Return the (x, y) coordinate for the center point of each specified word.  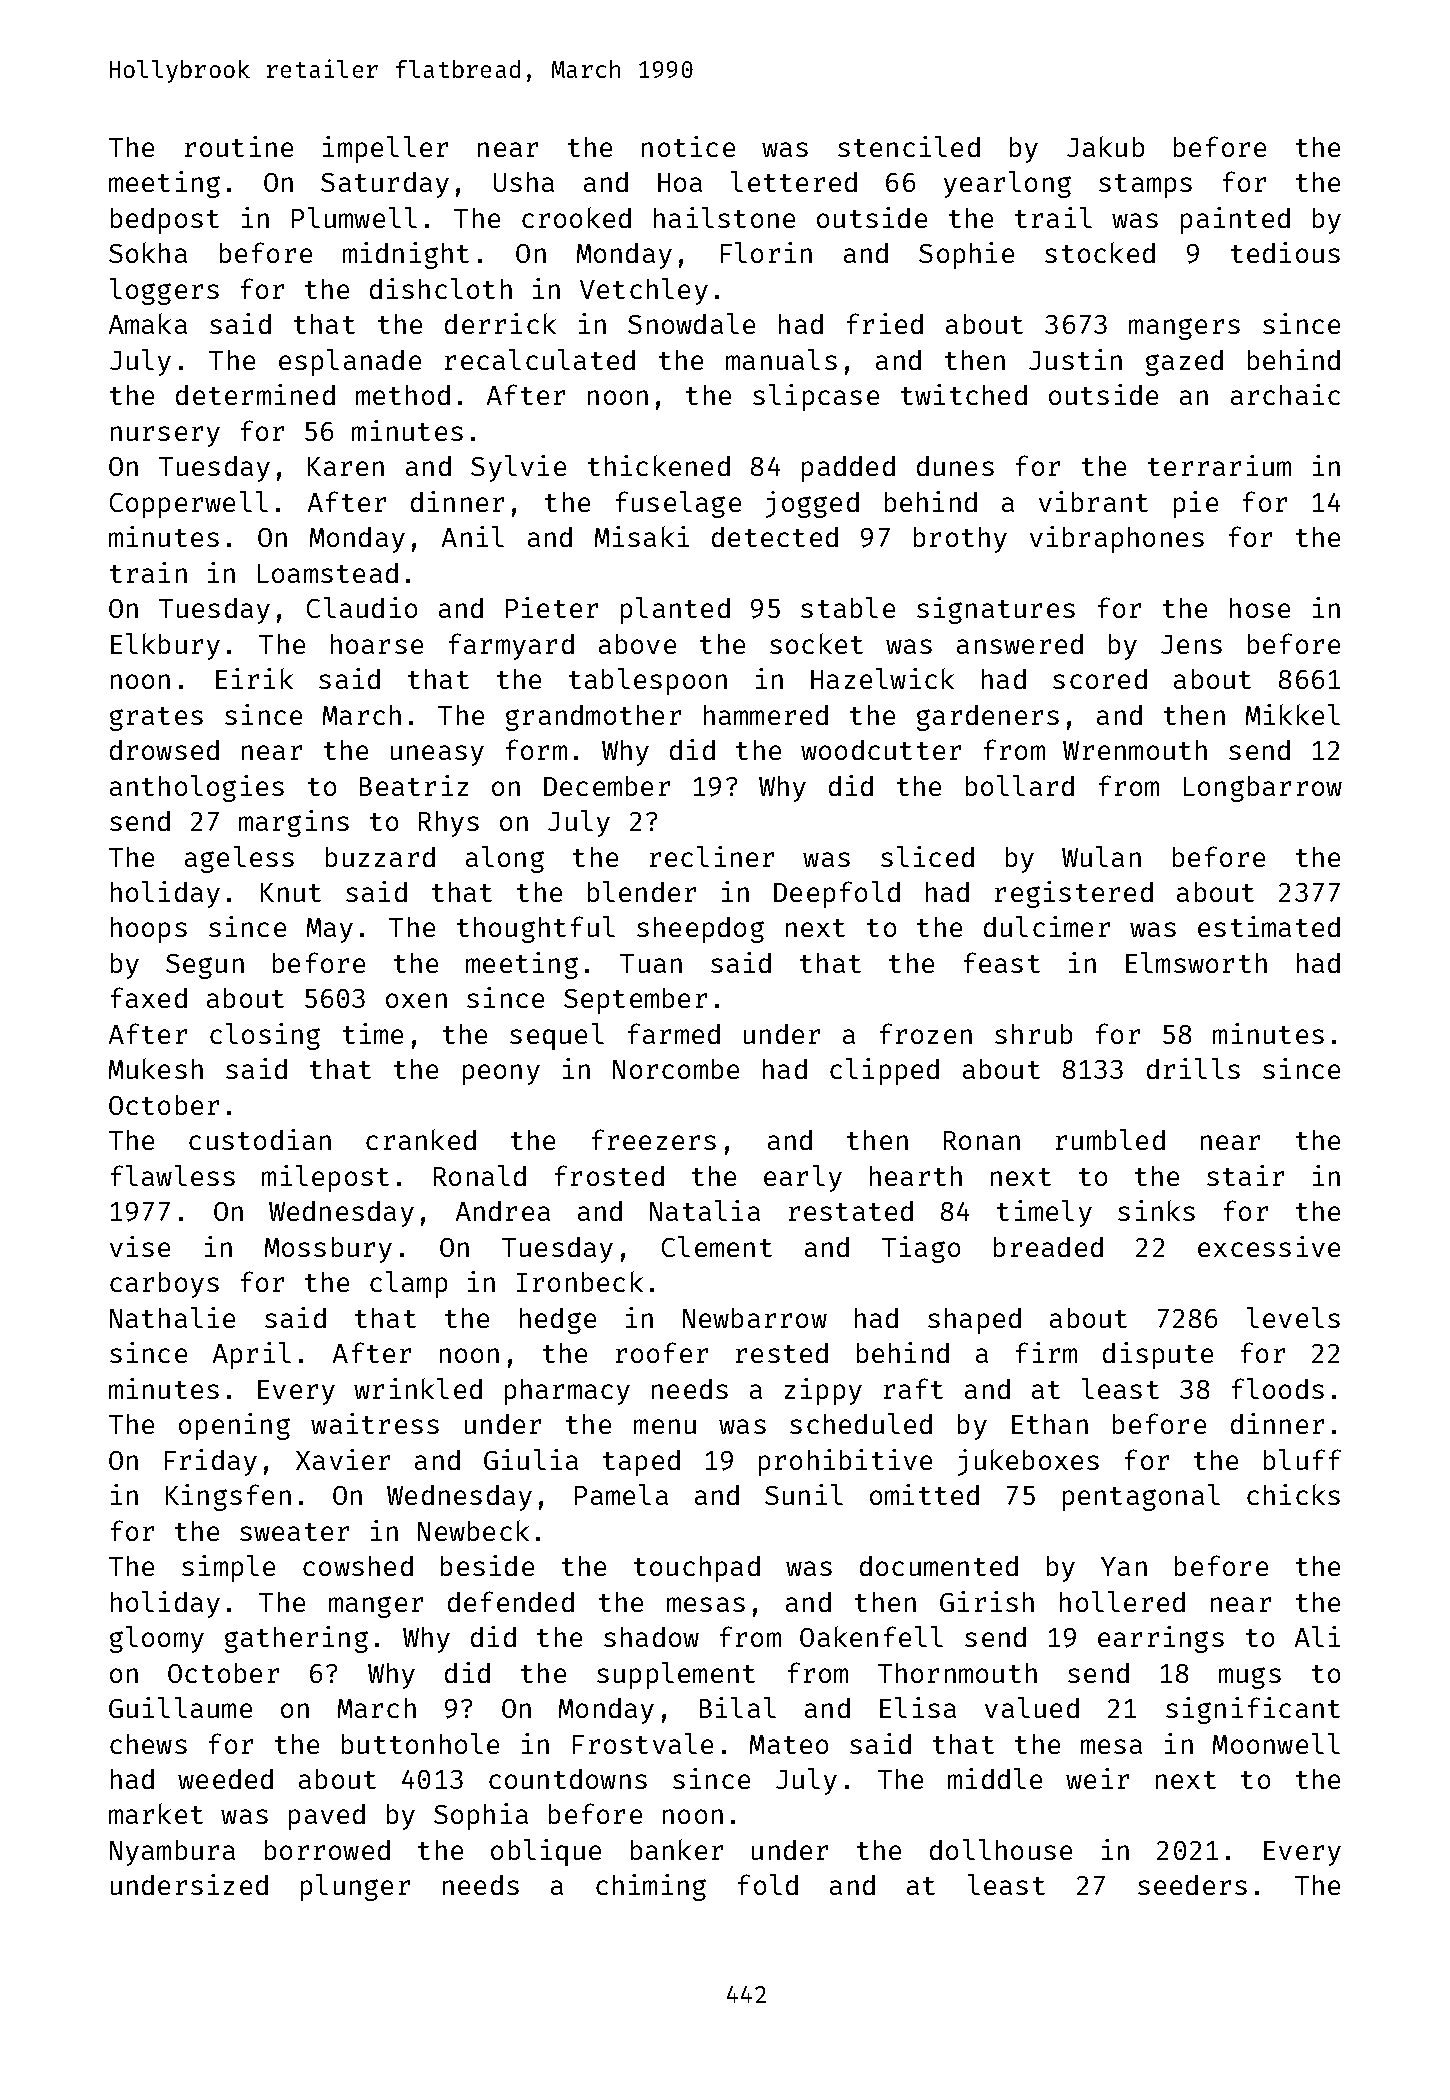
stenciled (909, 146)
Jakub (1105, 146)
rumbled (1110, 1139)
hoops (149, 930)
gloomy (157, 1639)
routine (239, 146)
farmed (674, 1033)
